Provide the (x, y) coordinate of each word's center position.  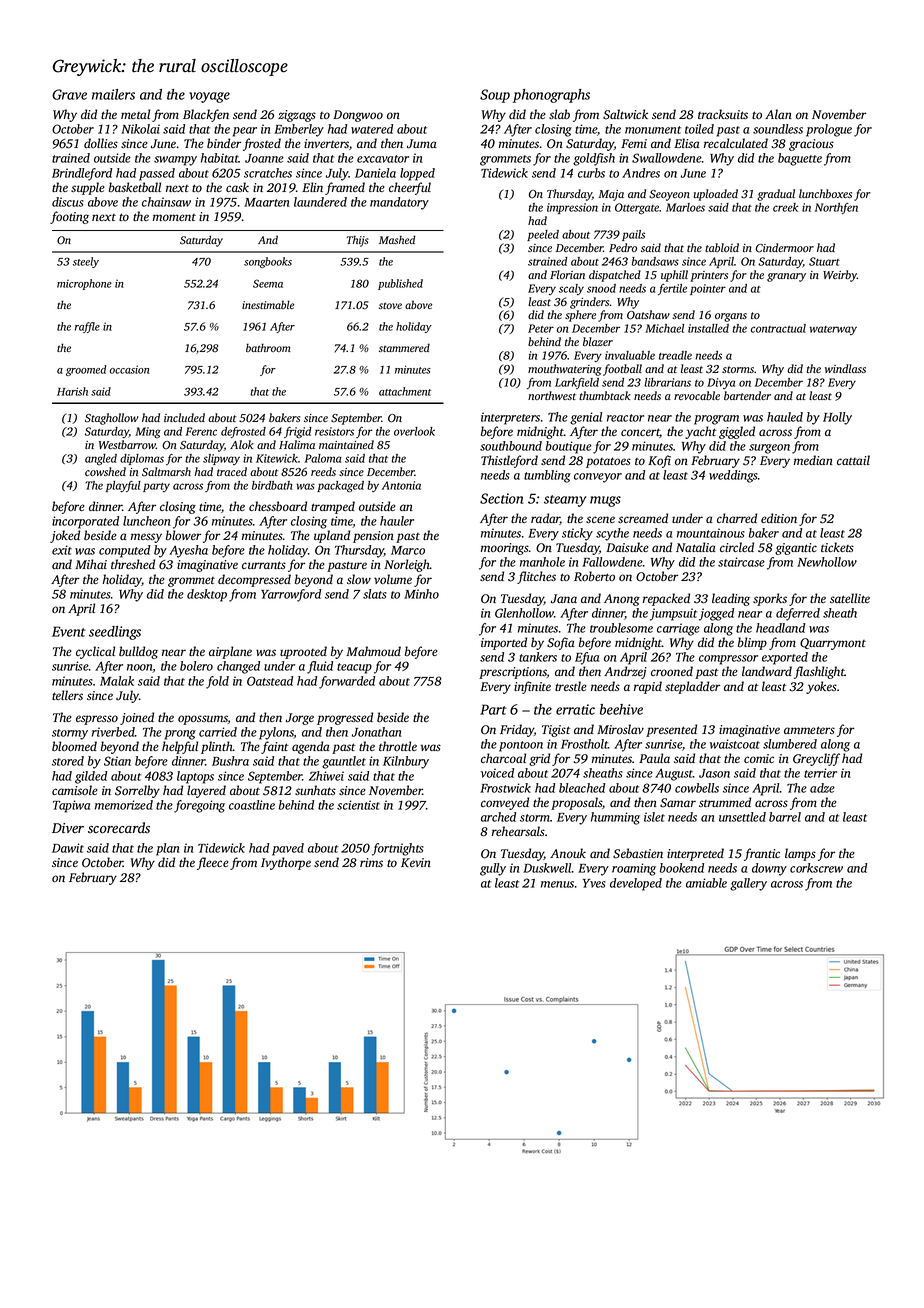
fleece (213, 863)
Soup (495, 96)
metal (135, 114)
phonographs (551, 96)
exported (785, 658)
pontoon (521, 746)
